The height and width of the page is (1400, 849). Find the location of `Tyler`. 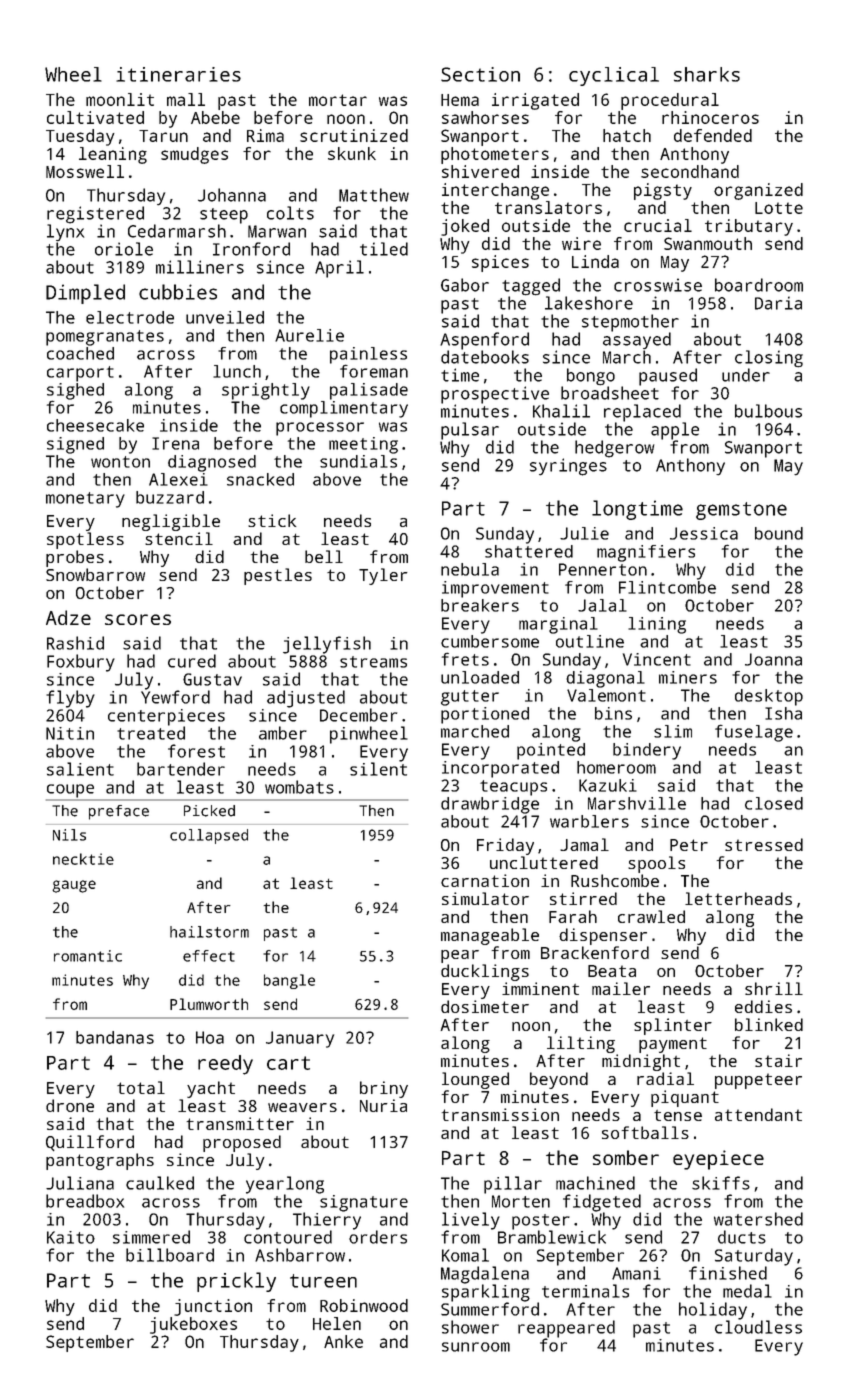

Tyler is located at coordinates (383, 576).
